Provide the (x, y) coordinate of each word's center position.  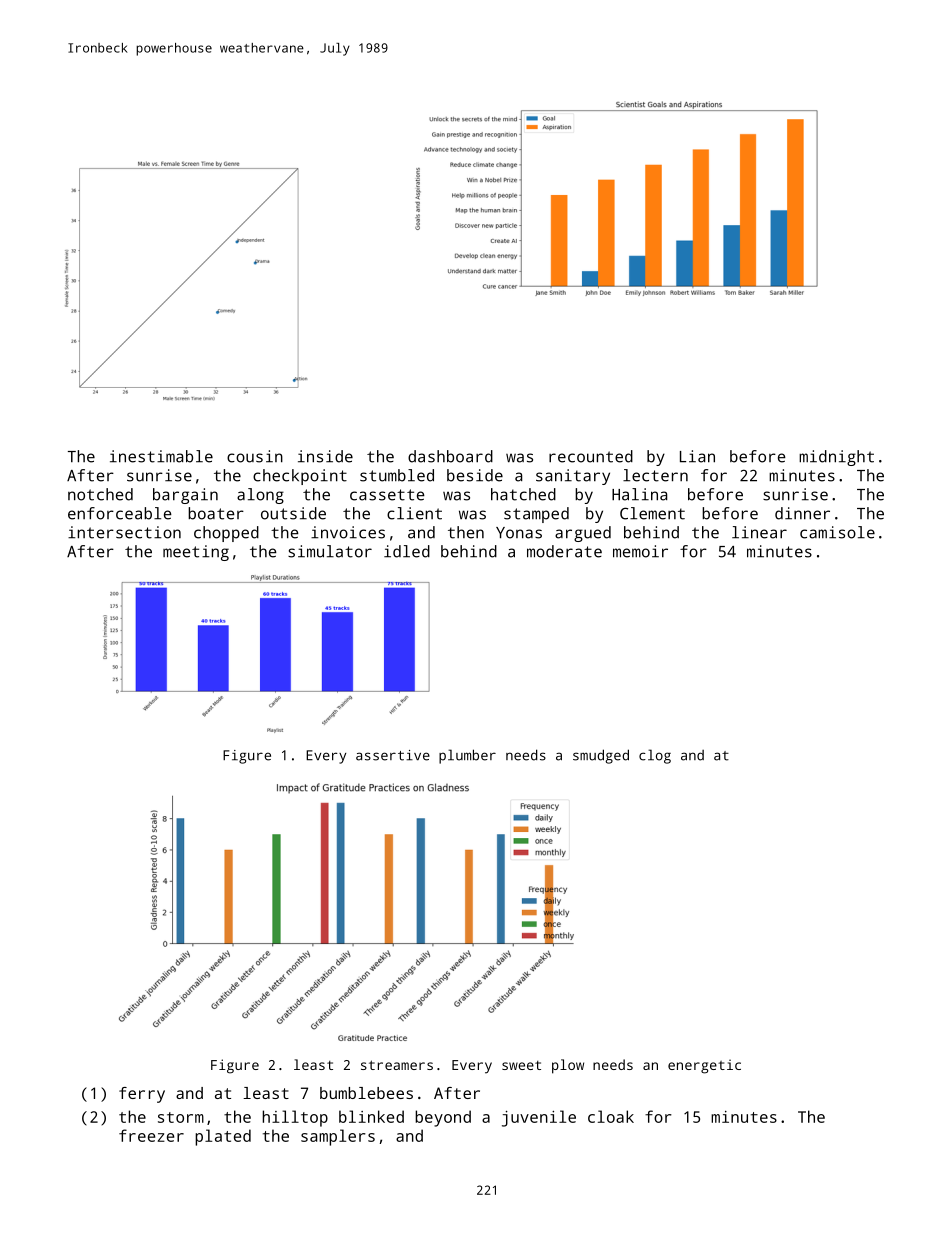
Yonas (519, 533)
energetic (704, 1066)
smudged (601, 756)
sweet (521, 1065)
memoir (640, 551)
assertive (393, 755)
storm (181, 1117)
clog (655, 756)
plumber (467, 756)
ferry (142, 1095)
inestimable (161, 456)
